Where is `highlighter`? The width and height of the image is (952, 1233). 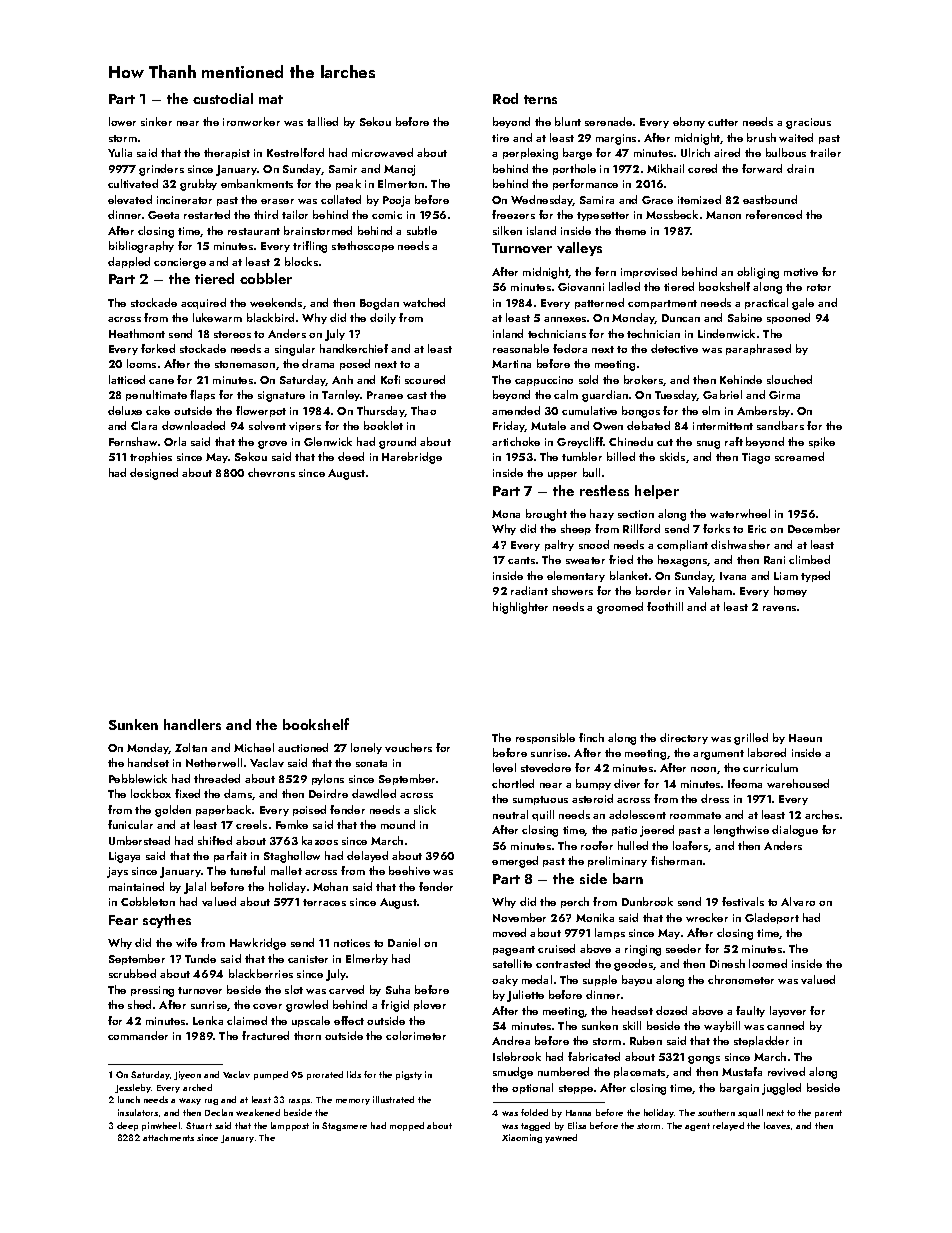
highlighter is located at coordinates (520, 608).
